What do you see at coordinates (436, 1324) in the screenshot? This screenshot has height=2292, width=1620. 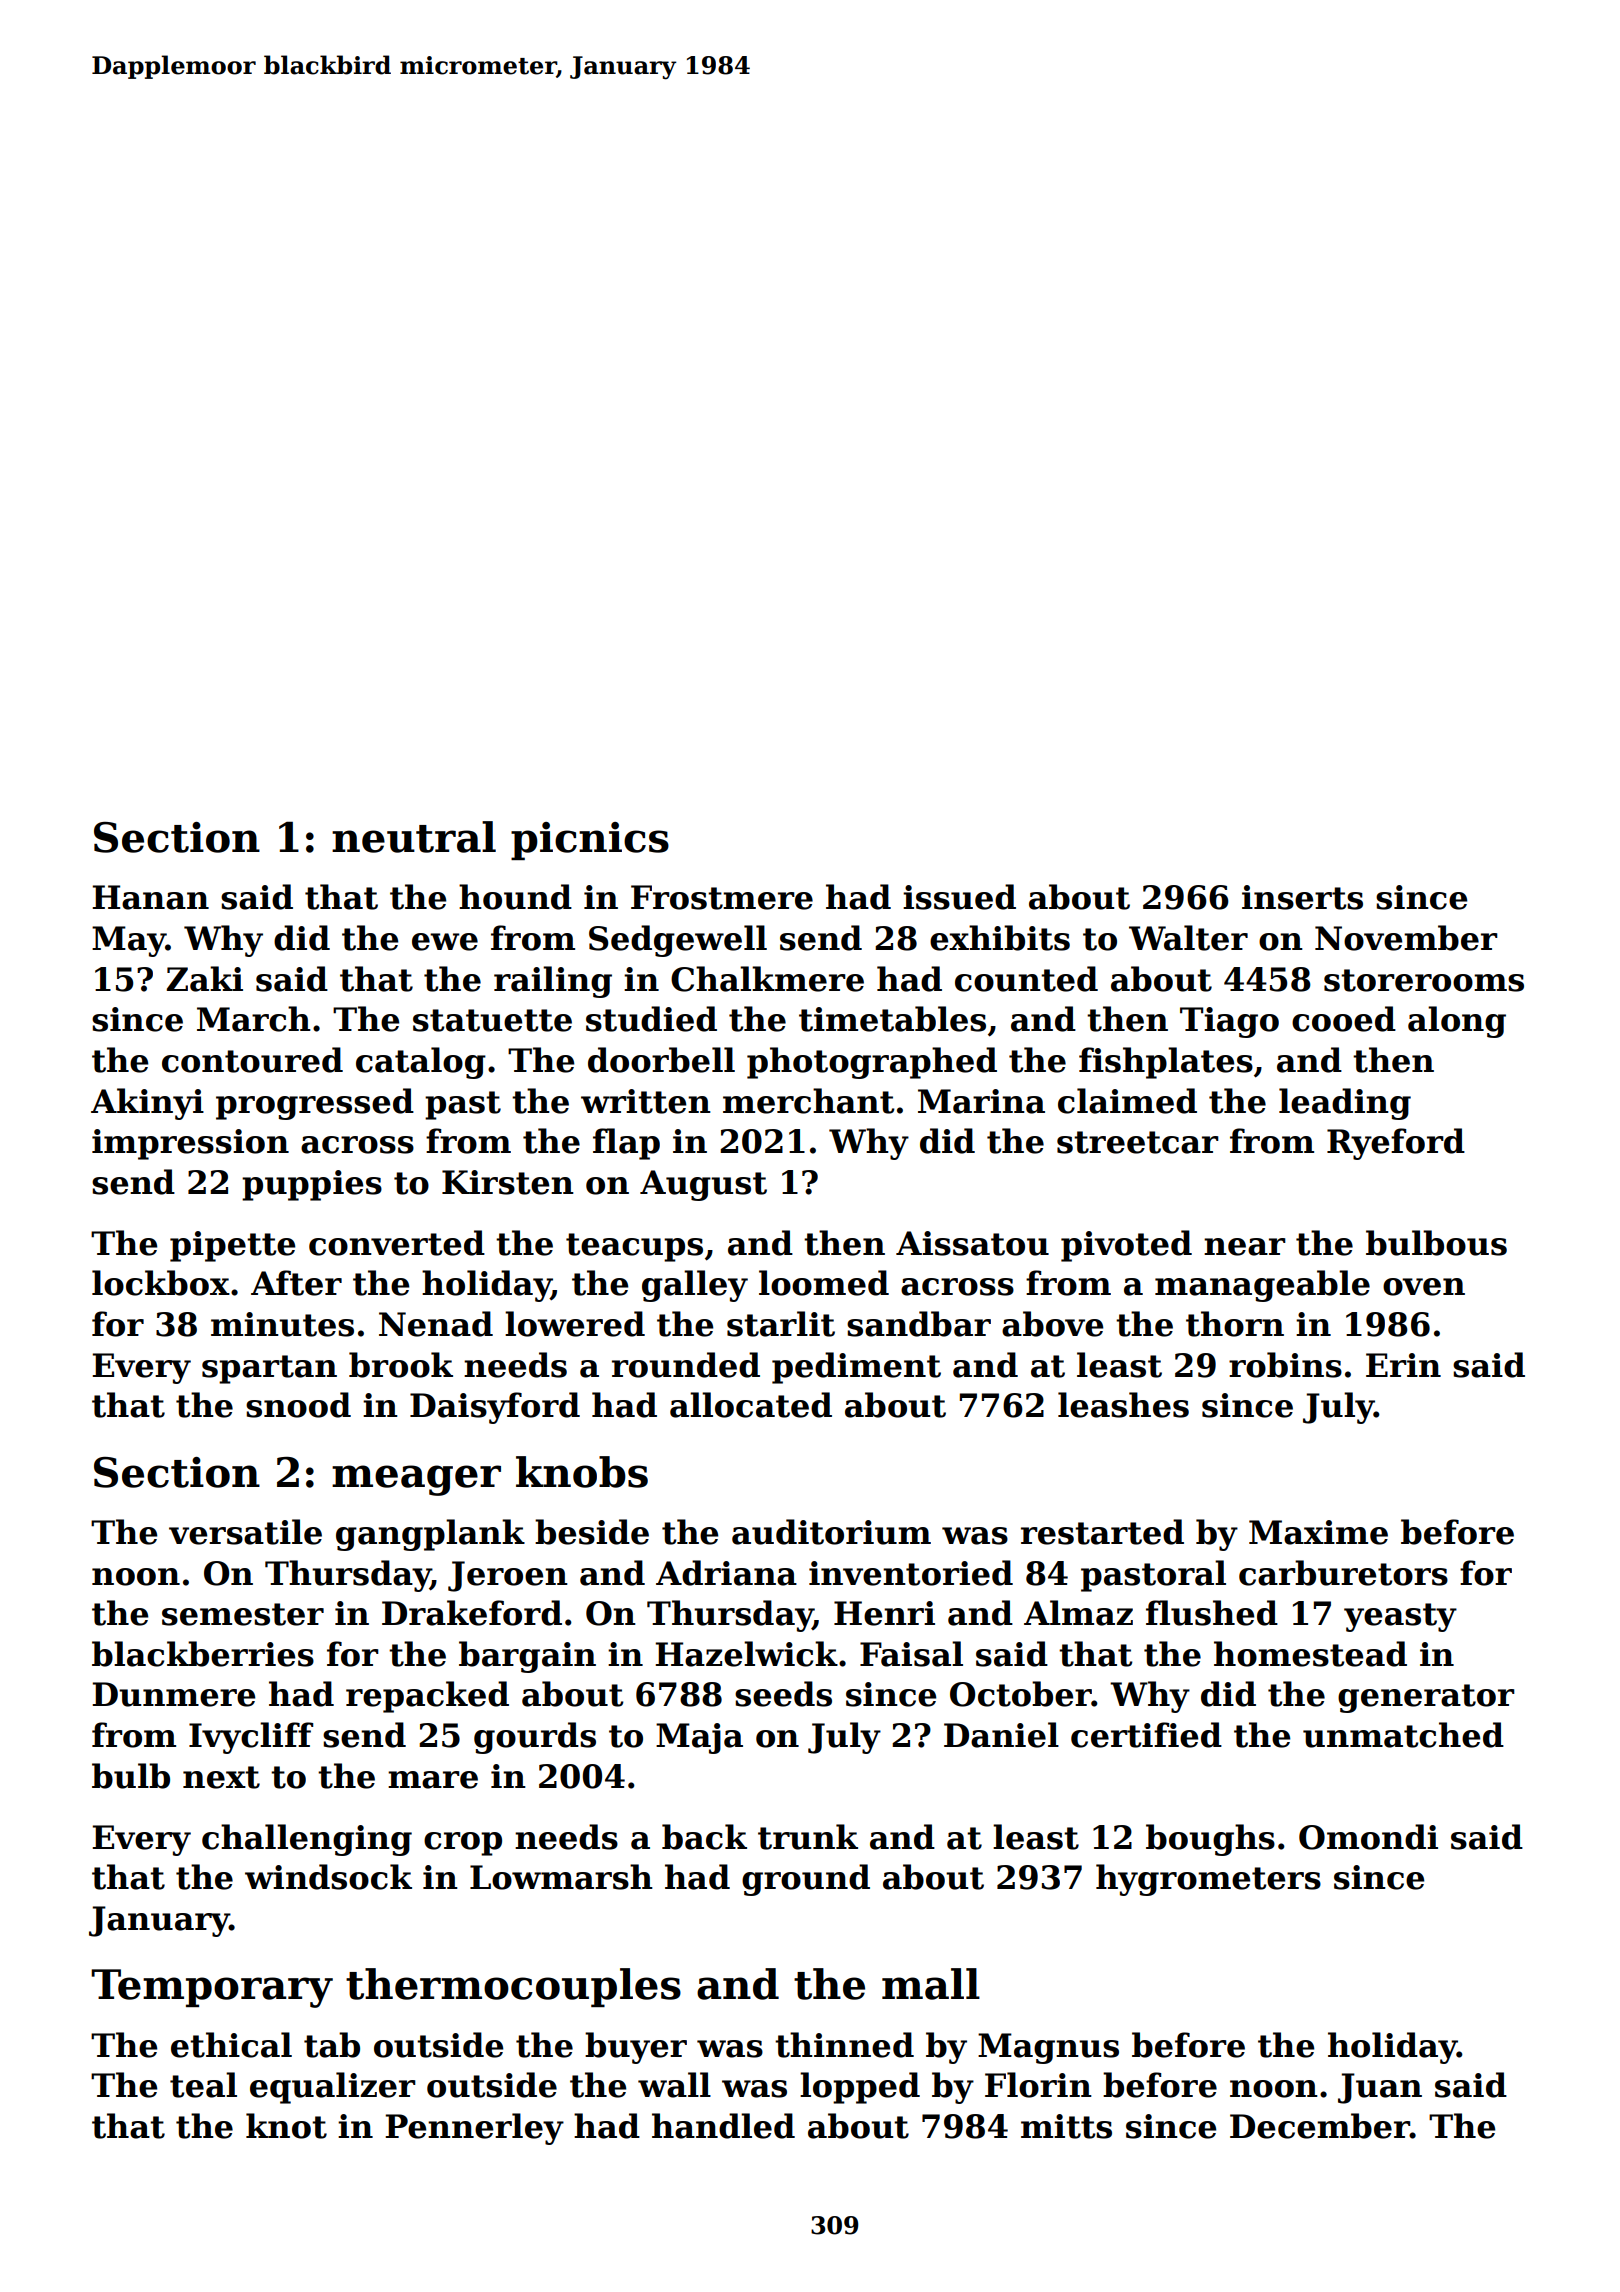 I see `Nenad` at bounding box center [436, 1324].
